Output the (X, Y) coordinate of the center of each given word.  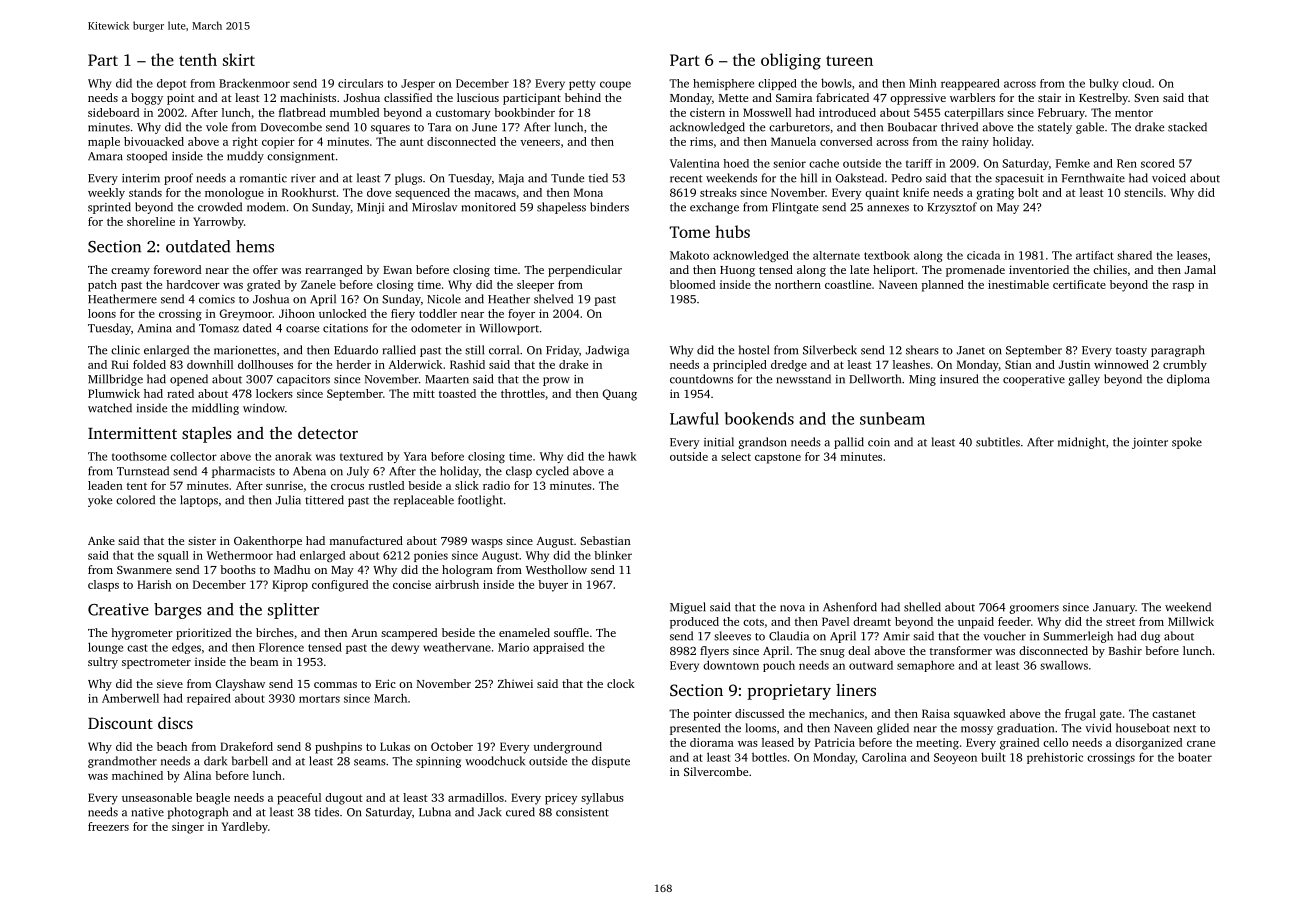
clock (621, 683)
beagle (213, 799)
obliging (791, 61)
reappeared (970, 84)
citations (345, 328)
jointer (1150, 443)
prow (556, 381)
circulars (360, 83)
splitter (293, 611)
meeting (937, 744)
